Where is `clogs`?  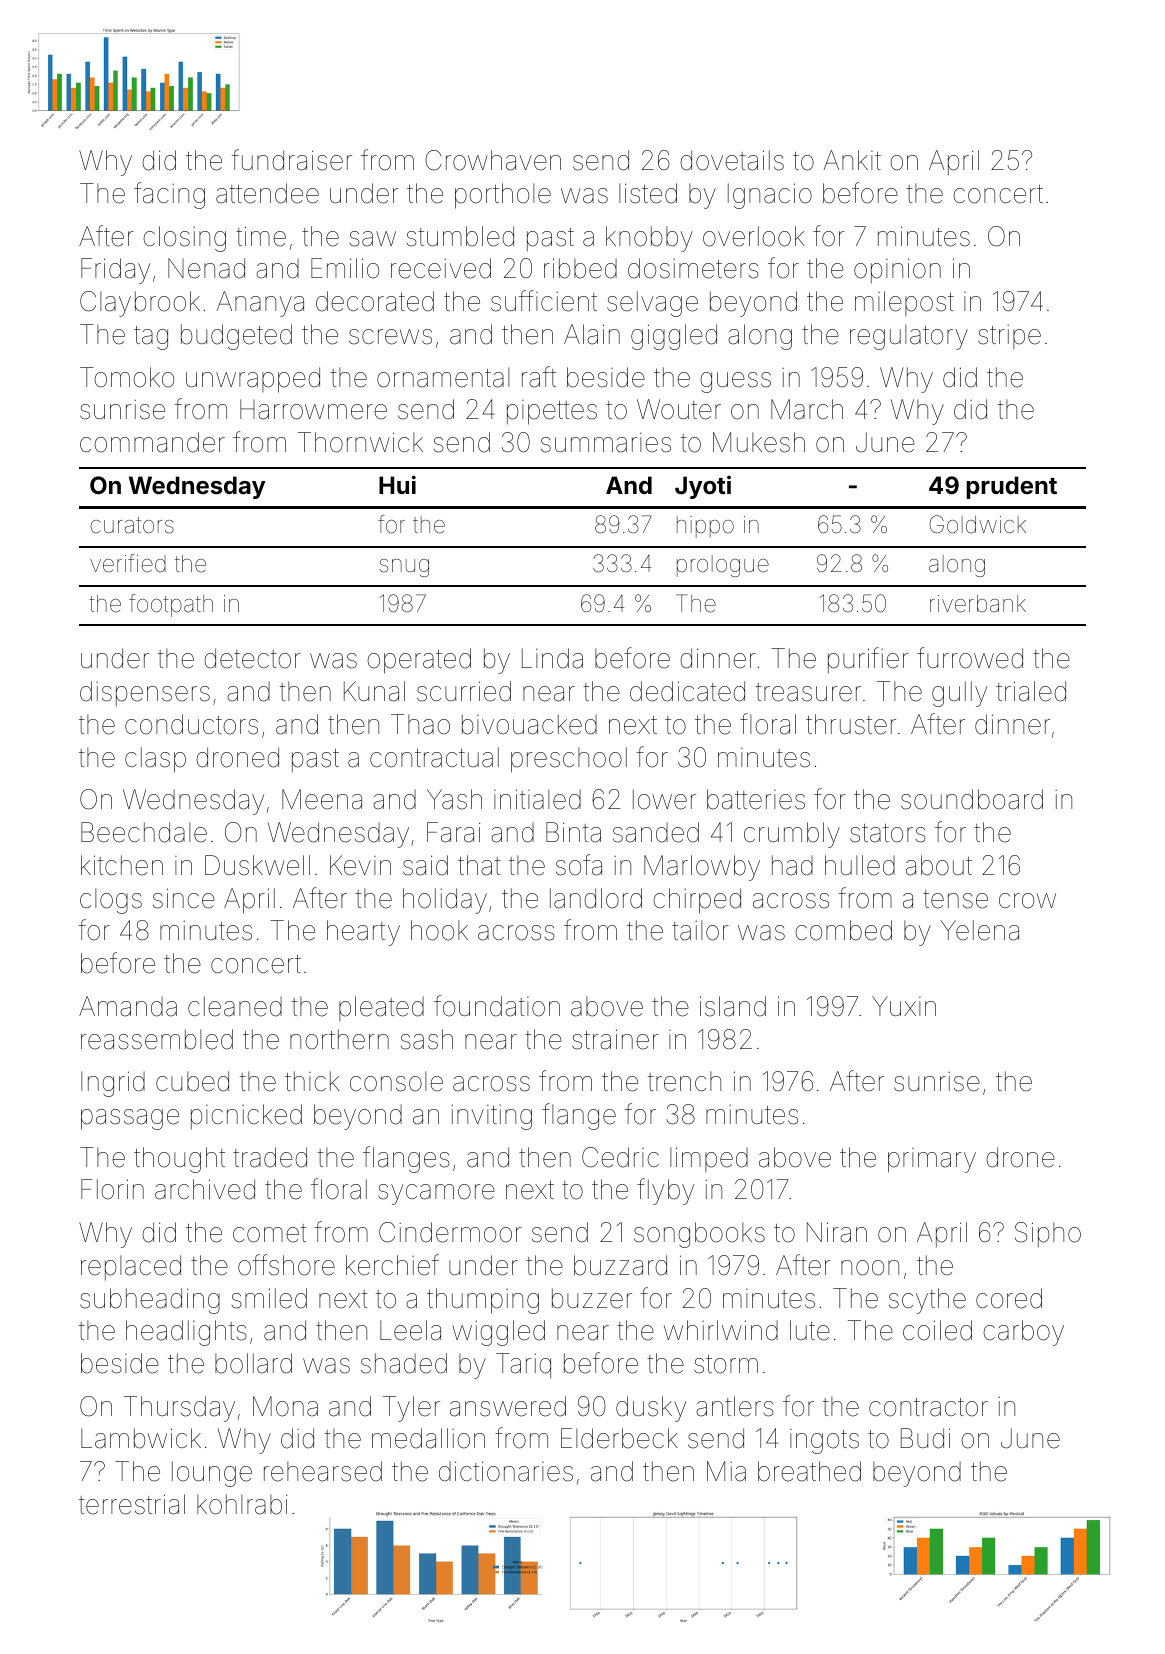 clogs is located at coordinates (111, 901).
